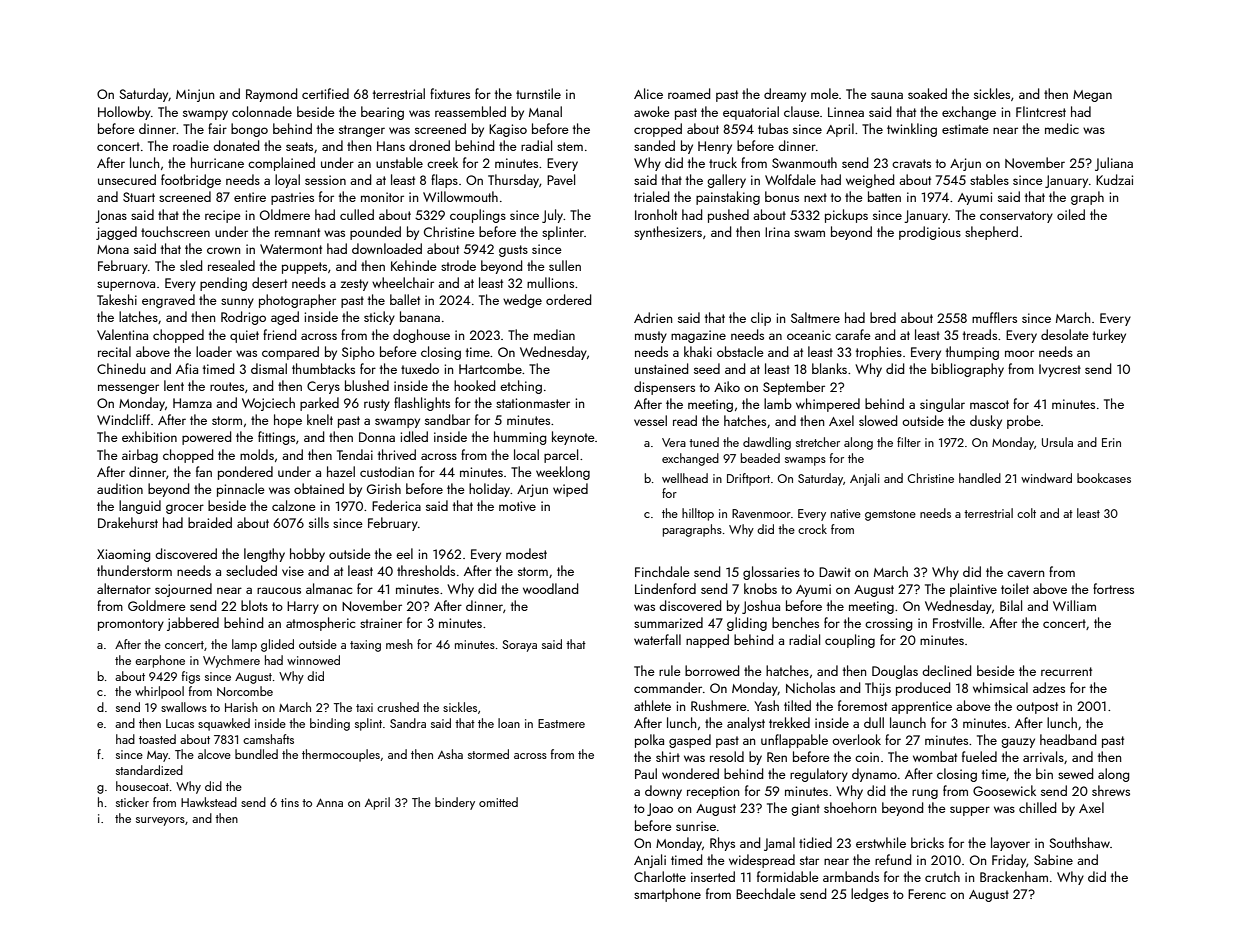  Describe the element at coordinates (554, 334) in the screenshot. I see `median` at that location.
